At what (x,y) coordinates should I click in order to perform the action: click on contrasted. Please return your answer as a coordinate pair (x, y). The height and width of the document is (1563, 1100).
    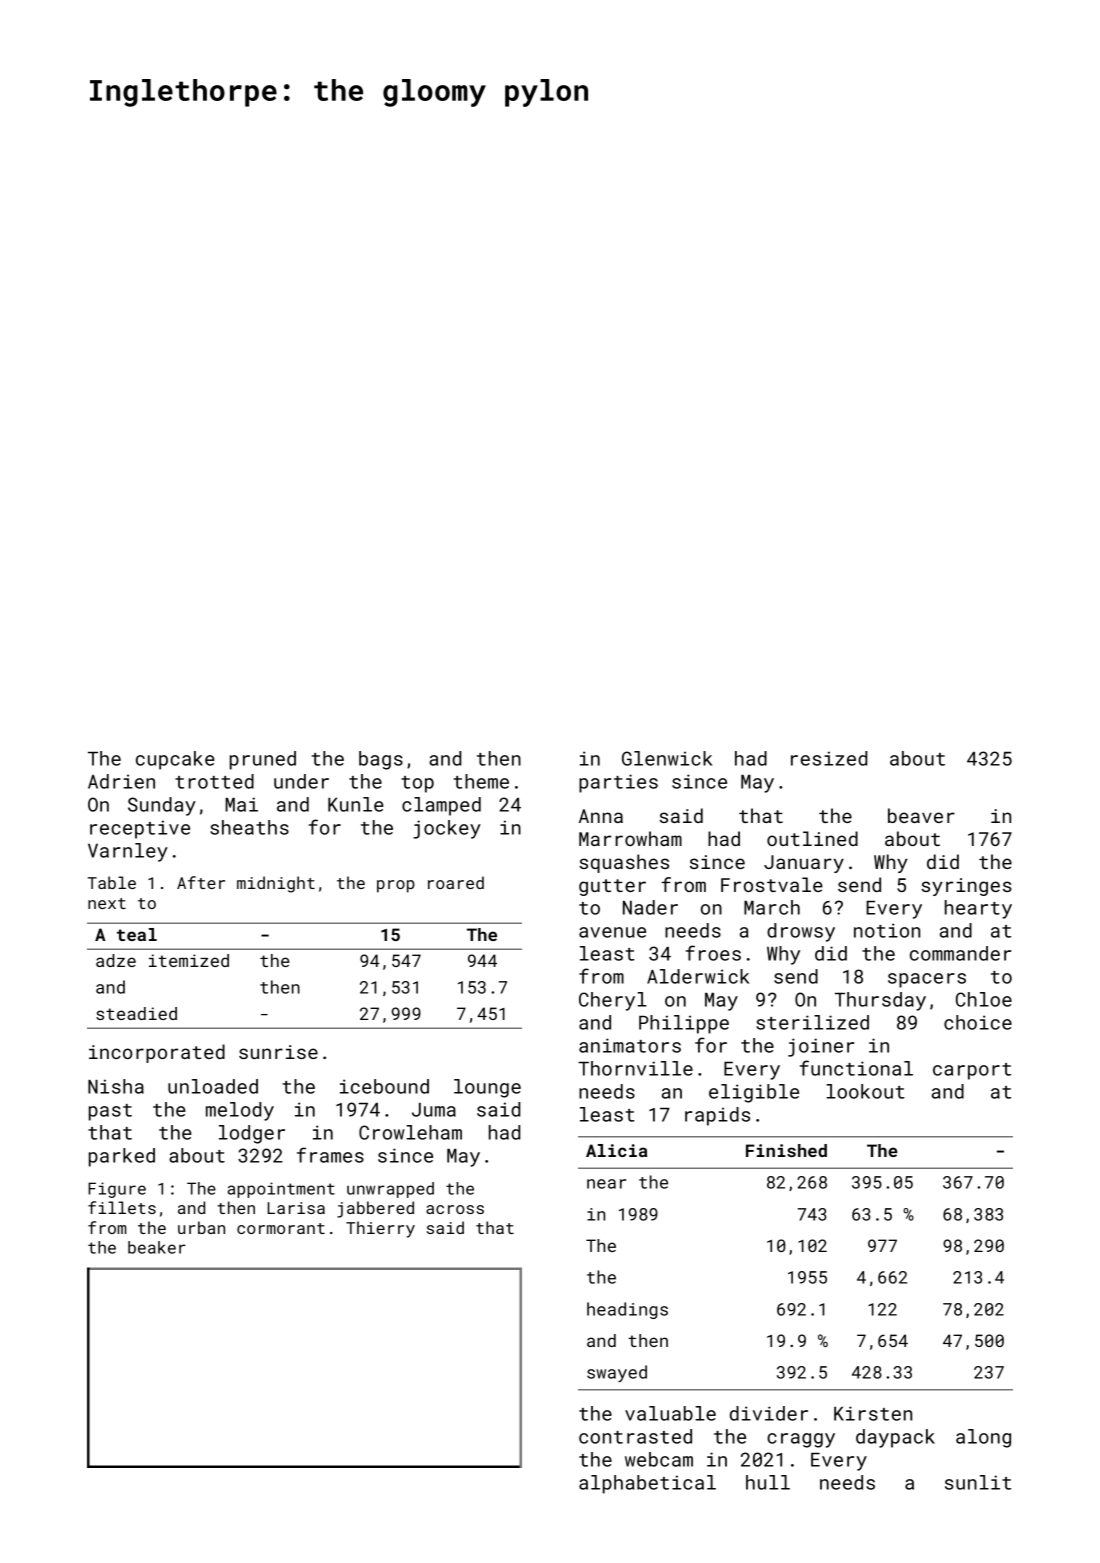
    Looking at the image, I should click on (635, 1436).
